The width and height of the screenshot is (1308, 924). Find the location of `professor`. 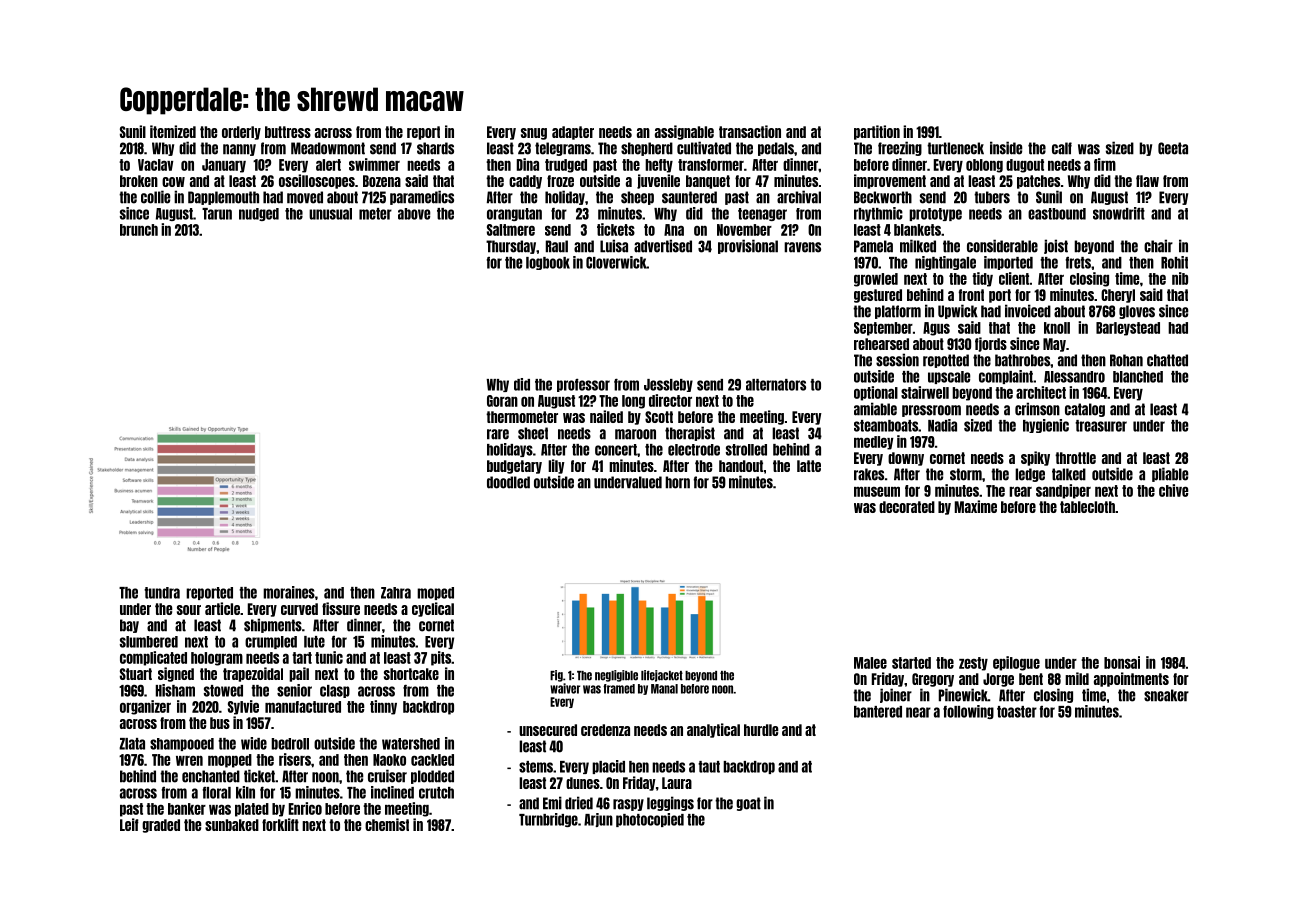

professor is located at coordinates (583, 385).
